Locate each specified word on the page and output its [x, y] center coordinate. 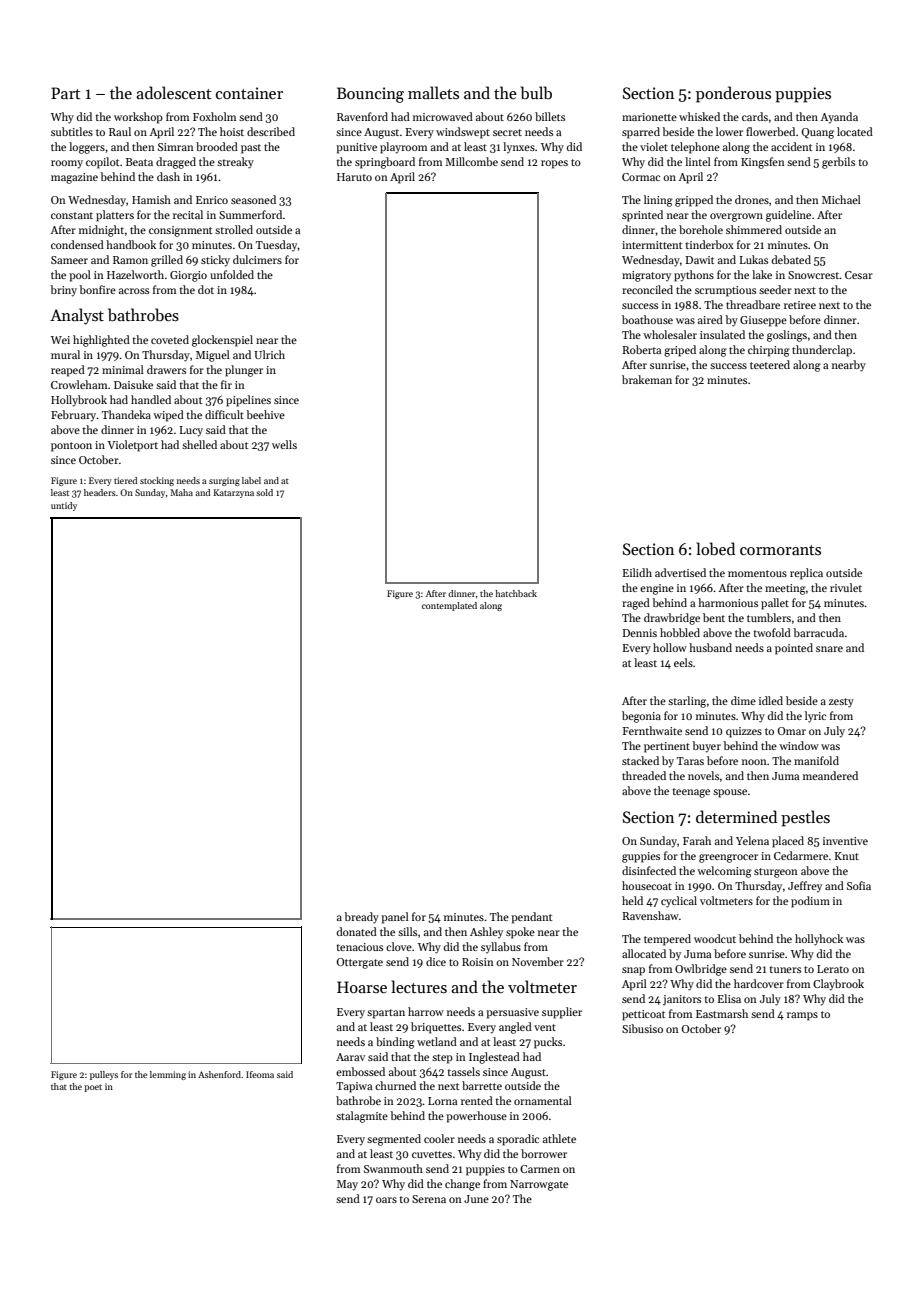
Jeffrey [805, 886]
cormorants [780, 550]
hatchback [516, 593]
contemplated [449, 606]
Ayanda [839, 118]
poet [93, 1088]
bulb [536, 93]
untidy [64, 506]
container [249, 93]
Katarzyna [233, 493]
